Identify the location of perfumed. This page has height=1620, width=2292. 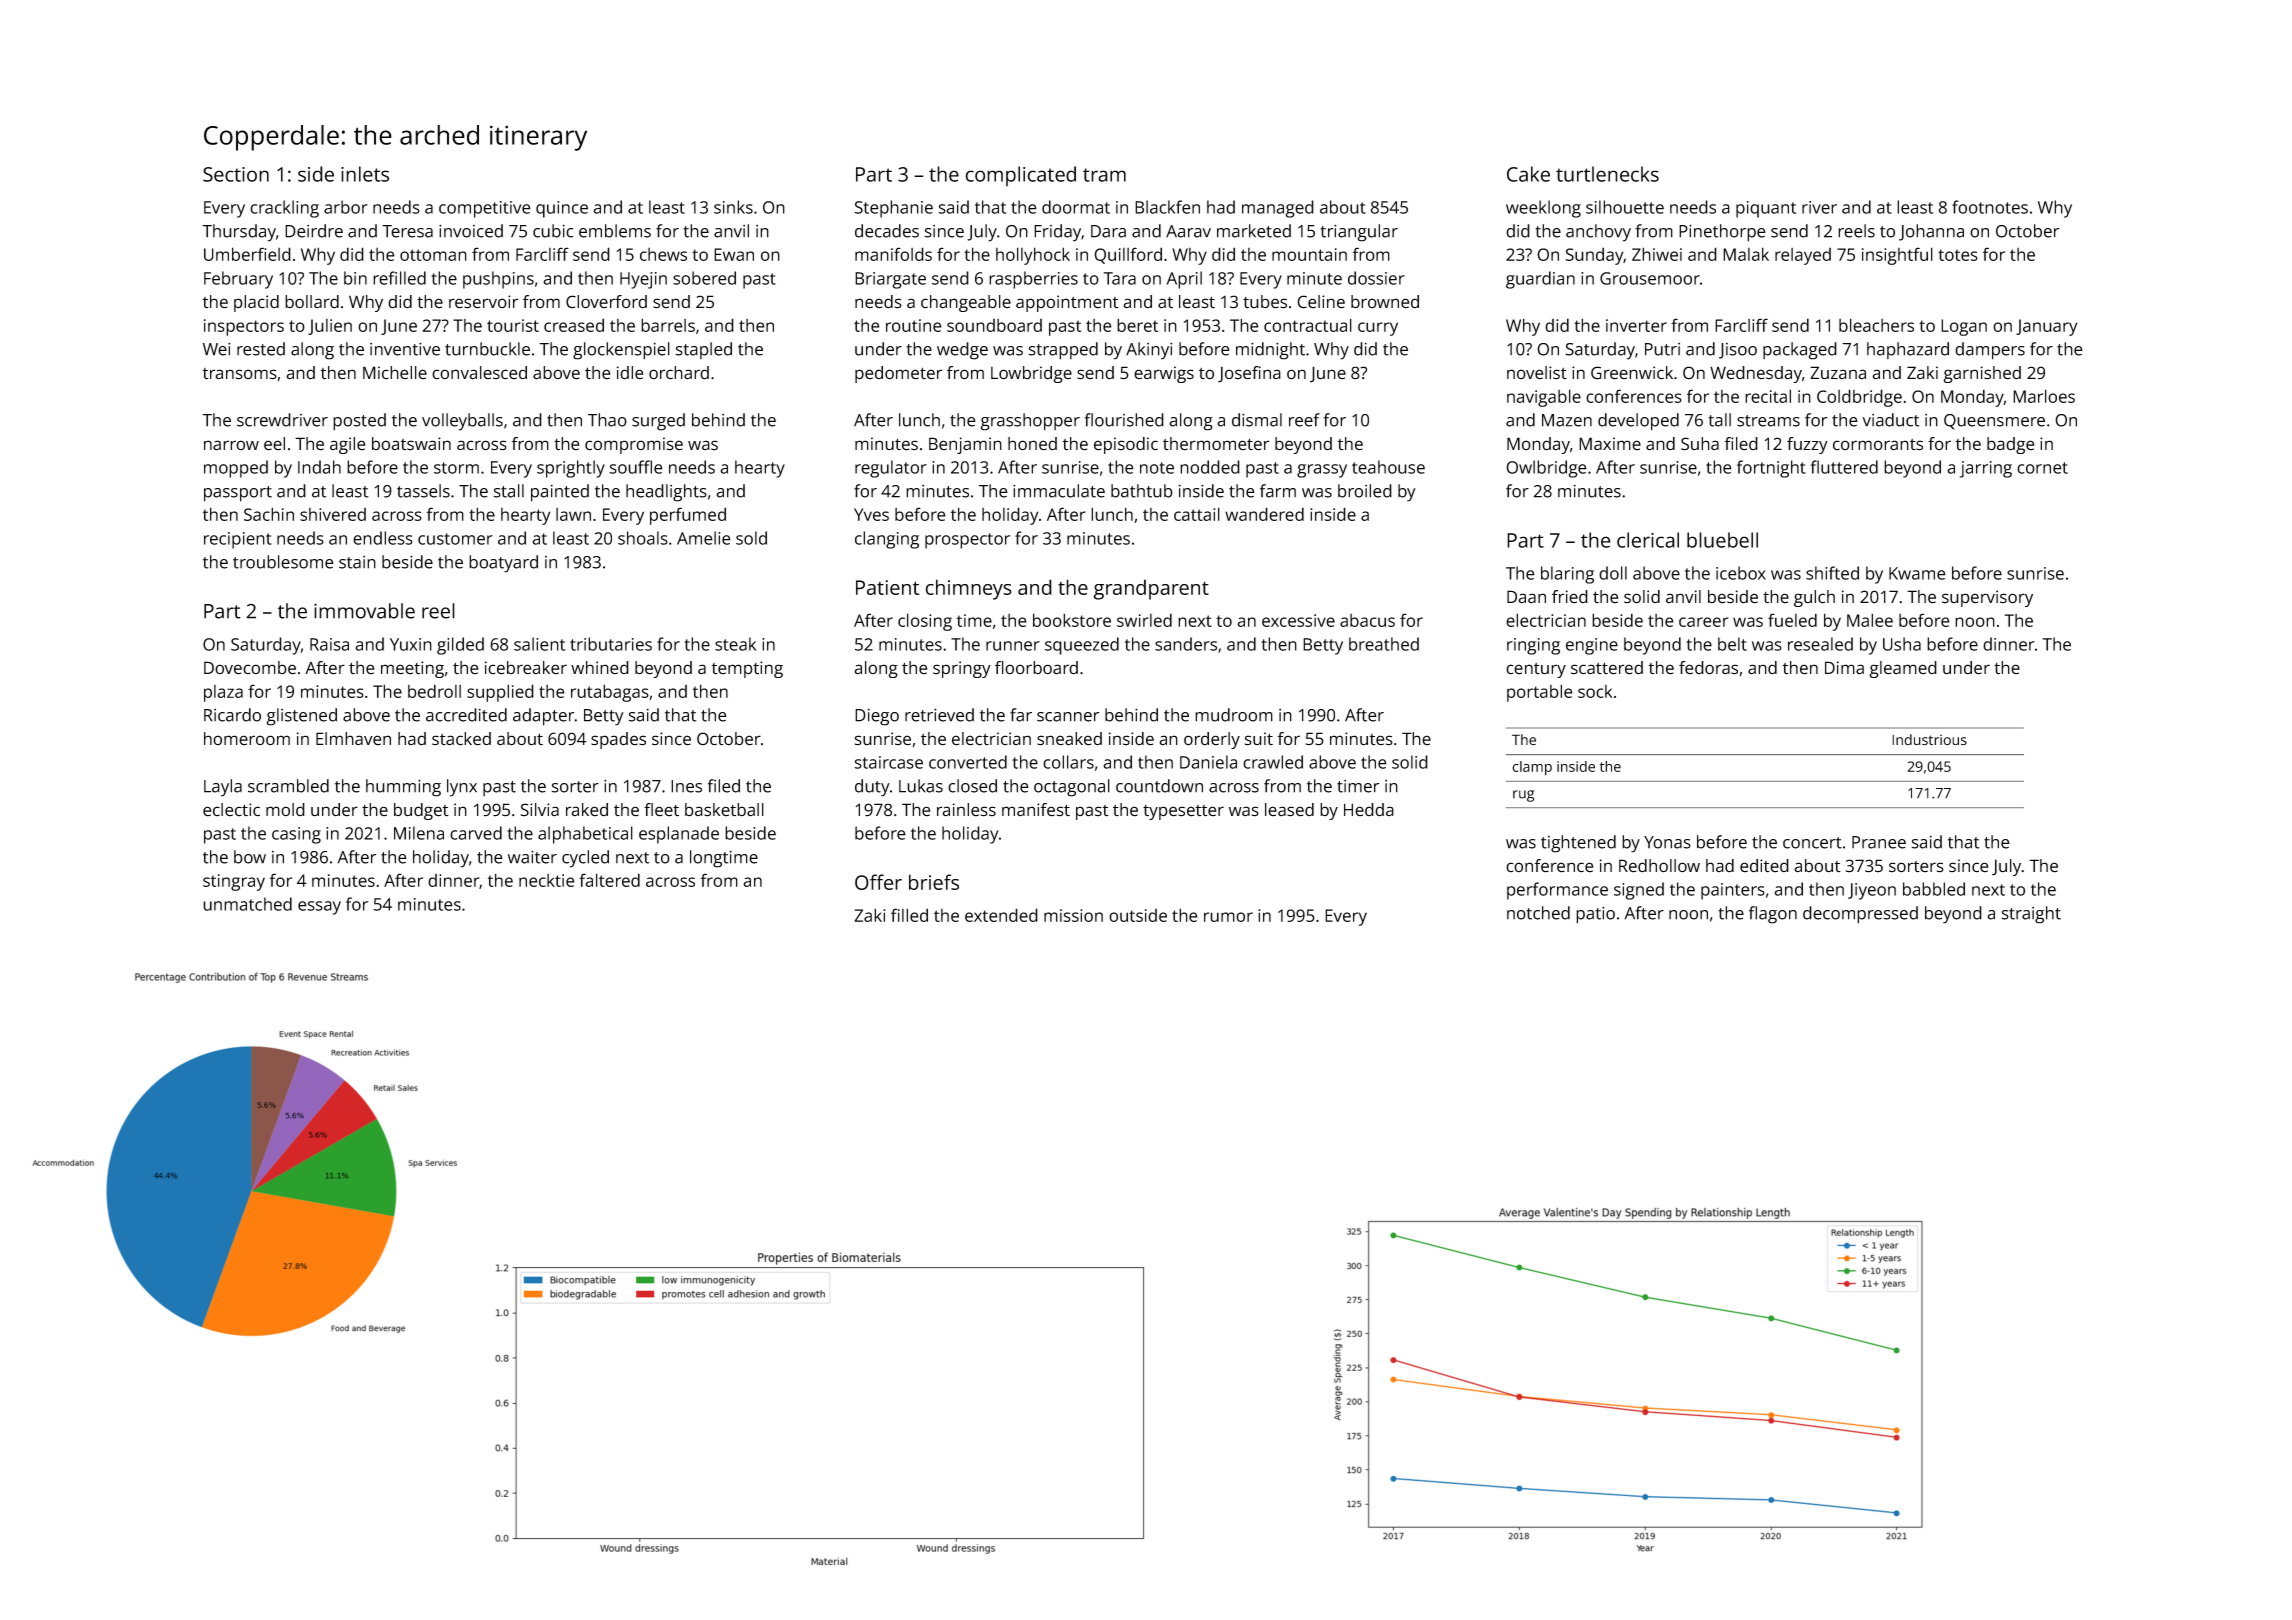
(688, 516).
